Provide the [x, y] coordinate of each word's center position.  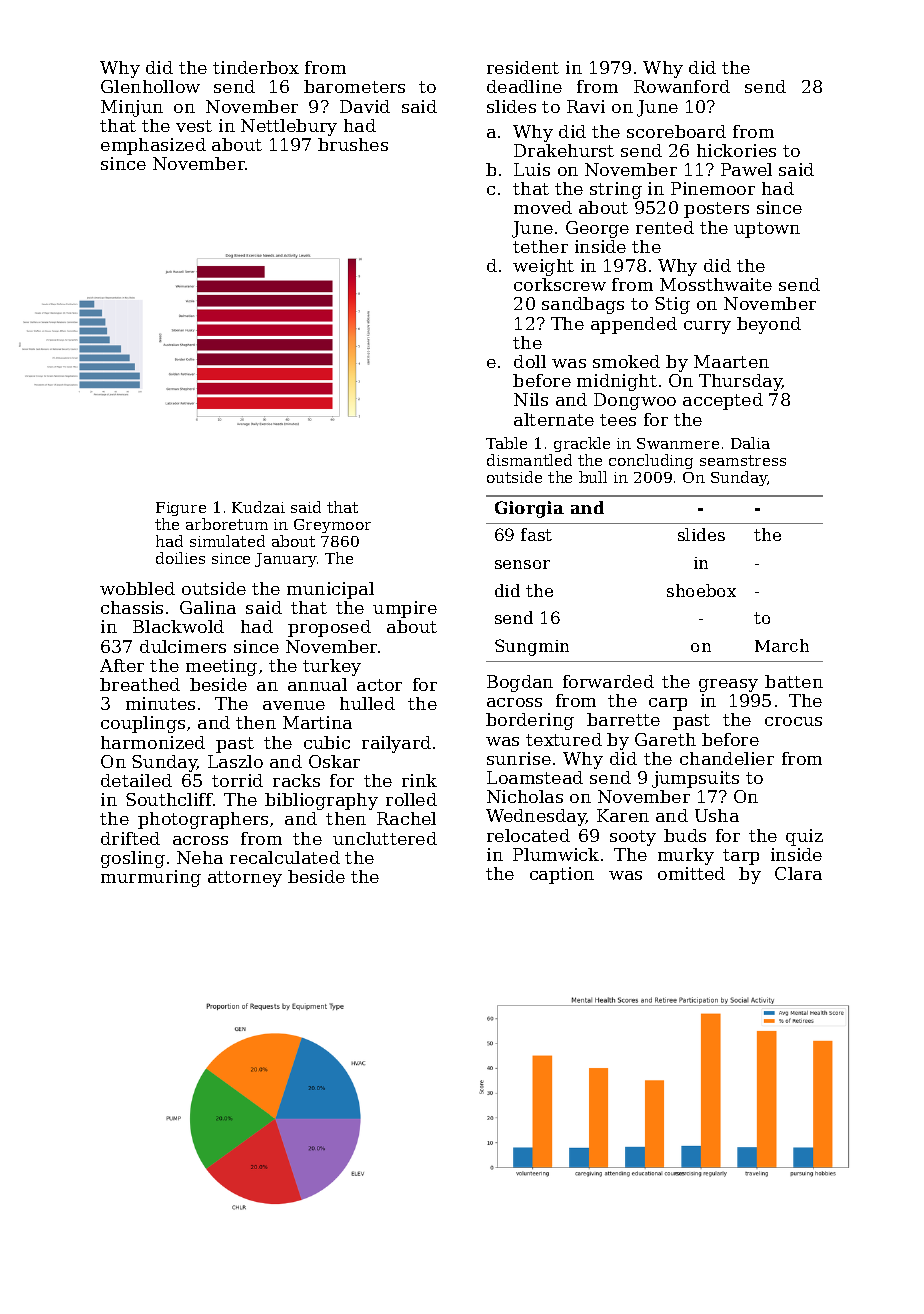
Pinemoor [713, 188]
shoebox [701, 590]
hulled [367, 703]
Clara [798, 873]
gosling [133, 859]
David [365, 106]
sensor [522, 564]
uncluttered [385, 838]
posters [716, 210]
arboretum [227, 524]
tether [540, 246]
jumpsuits [695, 779]
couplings [143, 724]
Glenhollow [150, 86]
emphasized [153, 146]
